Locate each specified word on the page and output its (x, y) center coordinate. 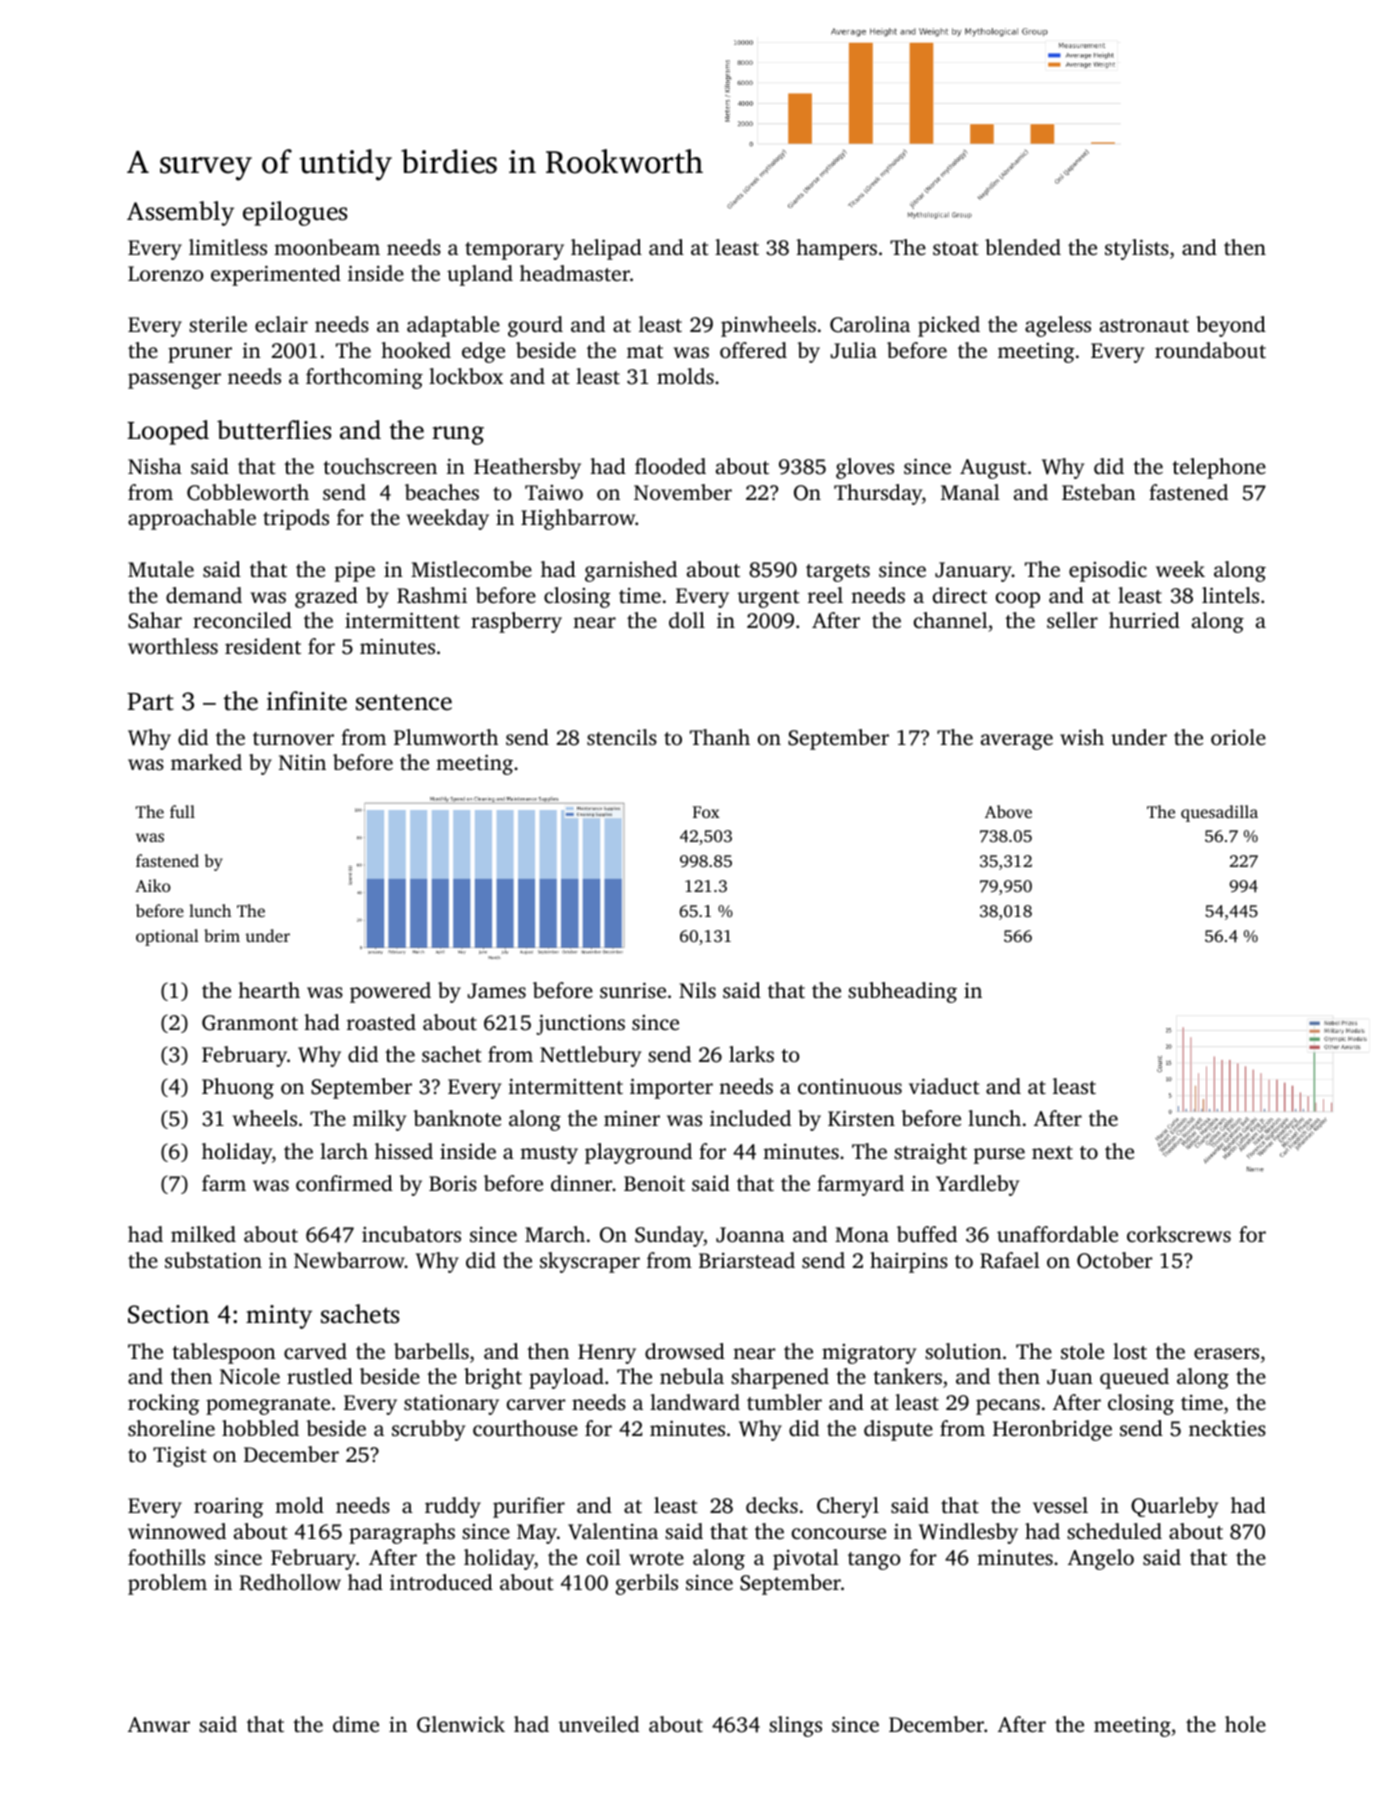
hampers (836, 249)
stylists (1137, 249)
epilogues (295, 213)
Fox (706, 812)
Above (1008, 811)
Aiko (153, 885)
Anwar (159, 1724)
